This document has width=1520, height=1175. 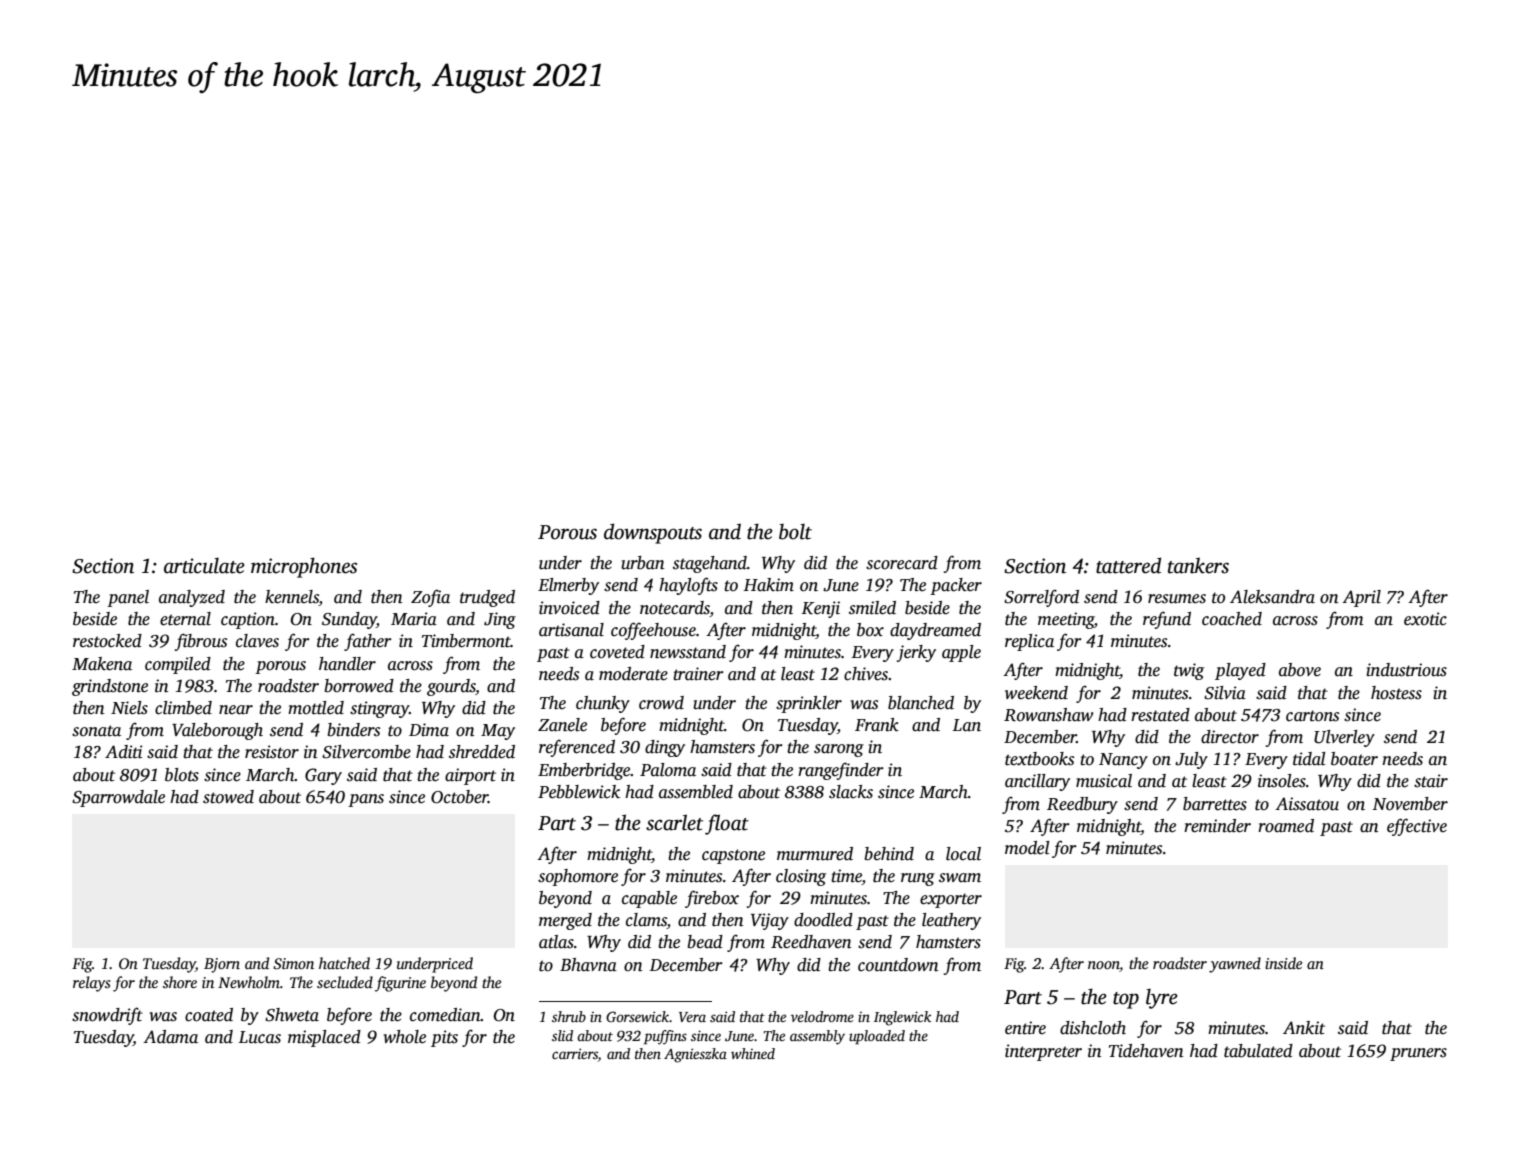 I want to click on musical, so click(x=1104, y=781).
